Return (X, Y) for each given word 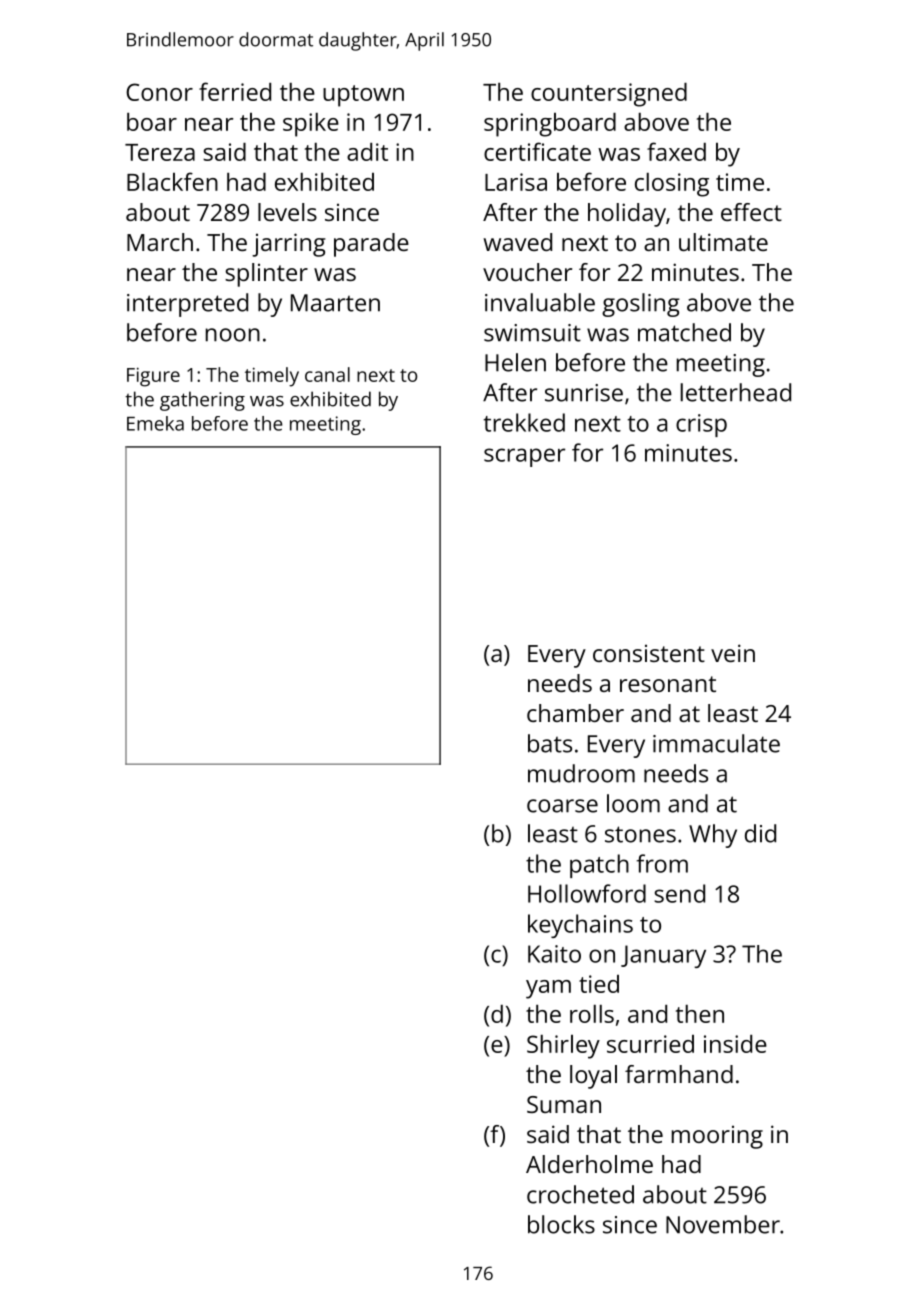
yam (548, 989)
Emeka (155, 423)
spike (311, 125)
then (700, 1014)
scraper (524, 457)
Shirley (563, 1047)
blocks (561, 1224)
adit (367, 152)
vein (733, 653)
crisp (701, 425)
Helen (515, 362)
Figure (153, 377)
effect (751, 212)
